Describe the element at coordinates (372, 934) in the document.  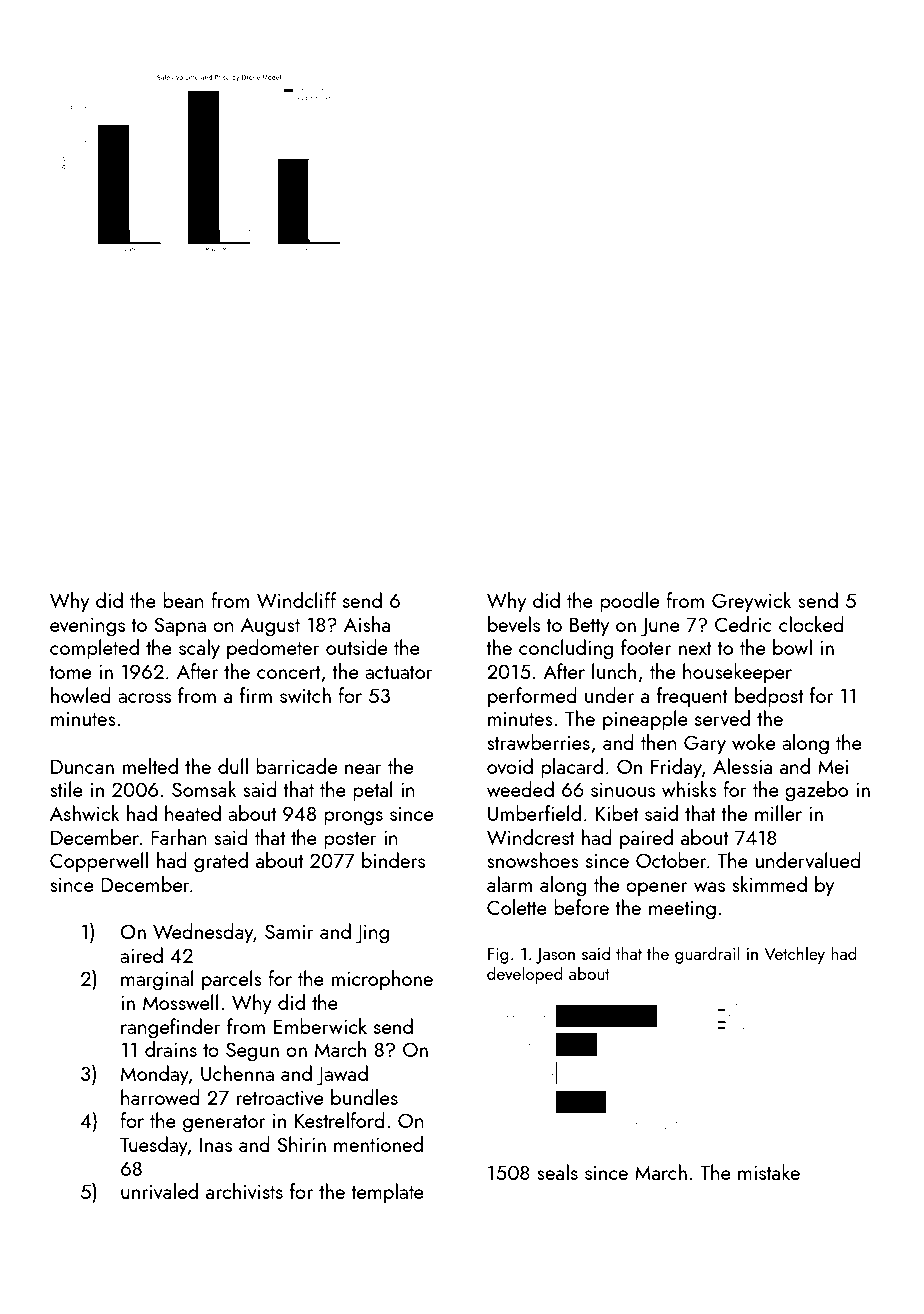
I see `Jing` at that location.
